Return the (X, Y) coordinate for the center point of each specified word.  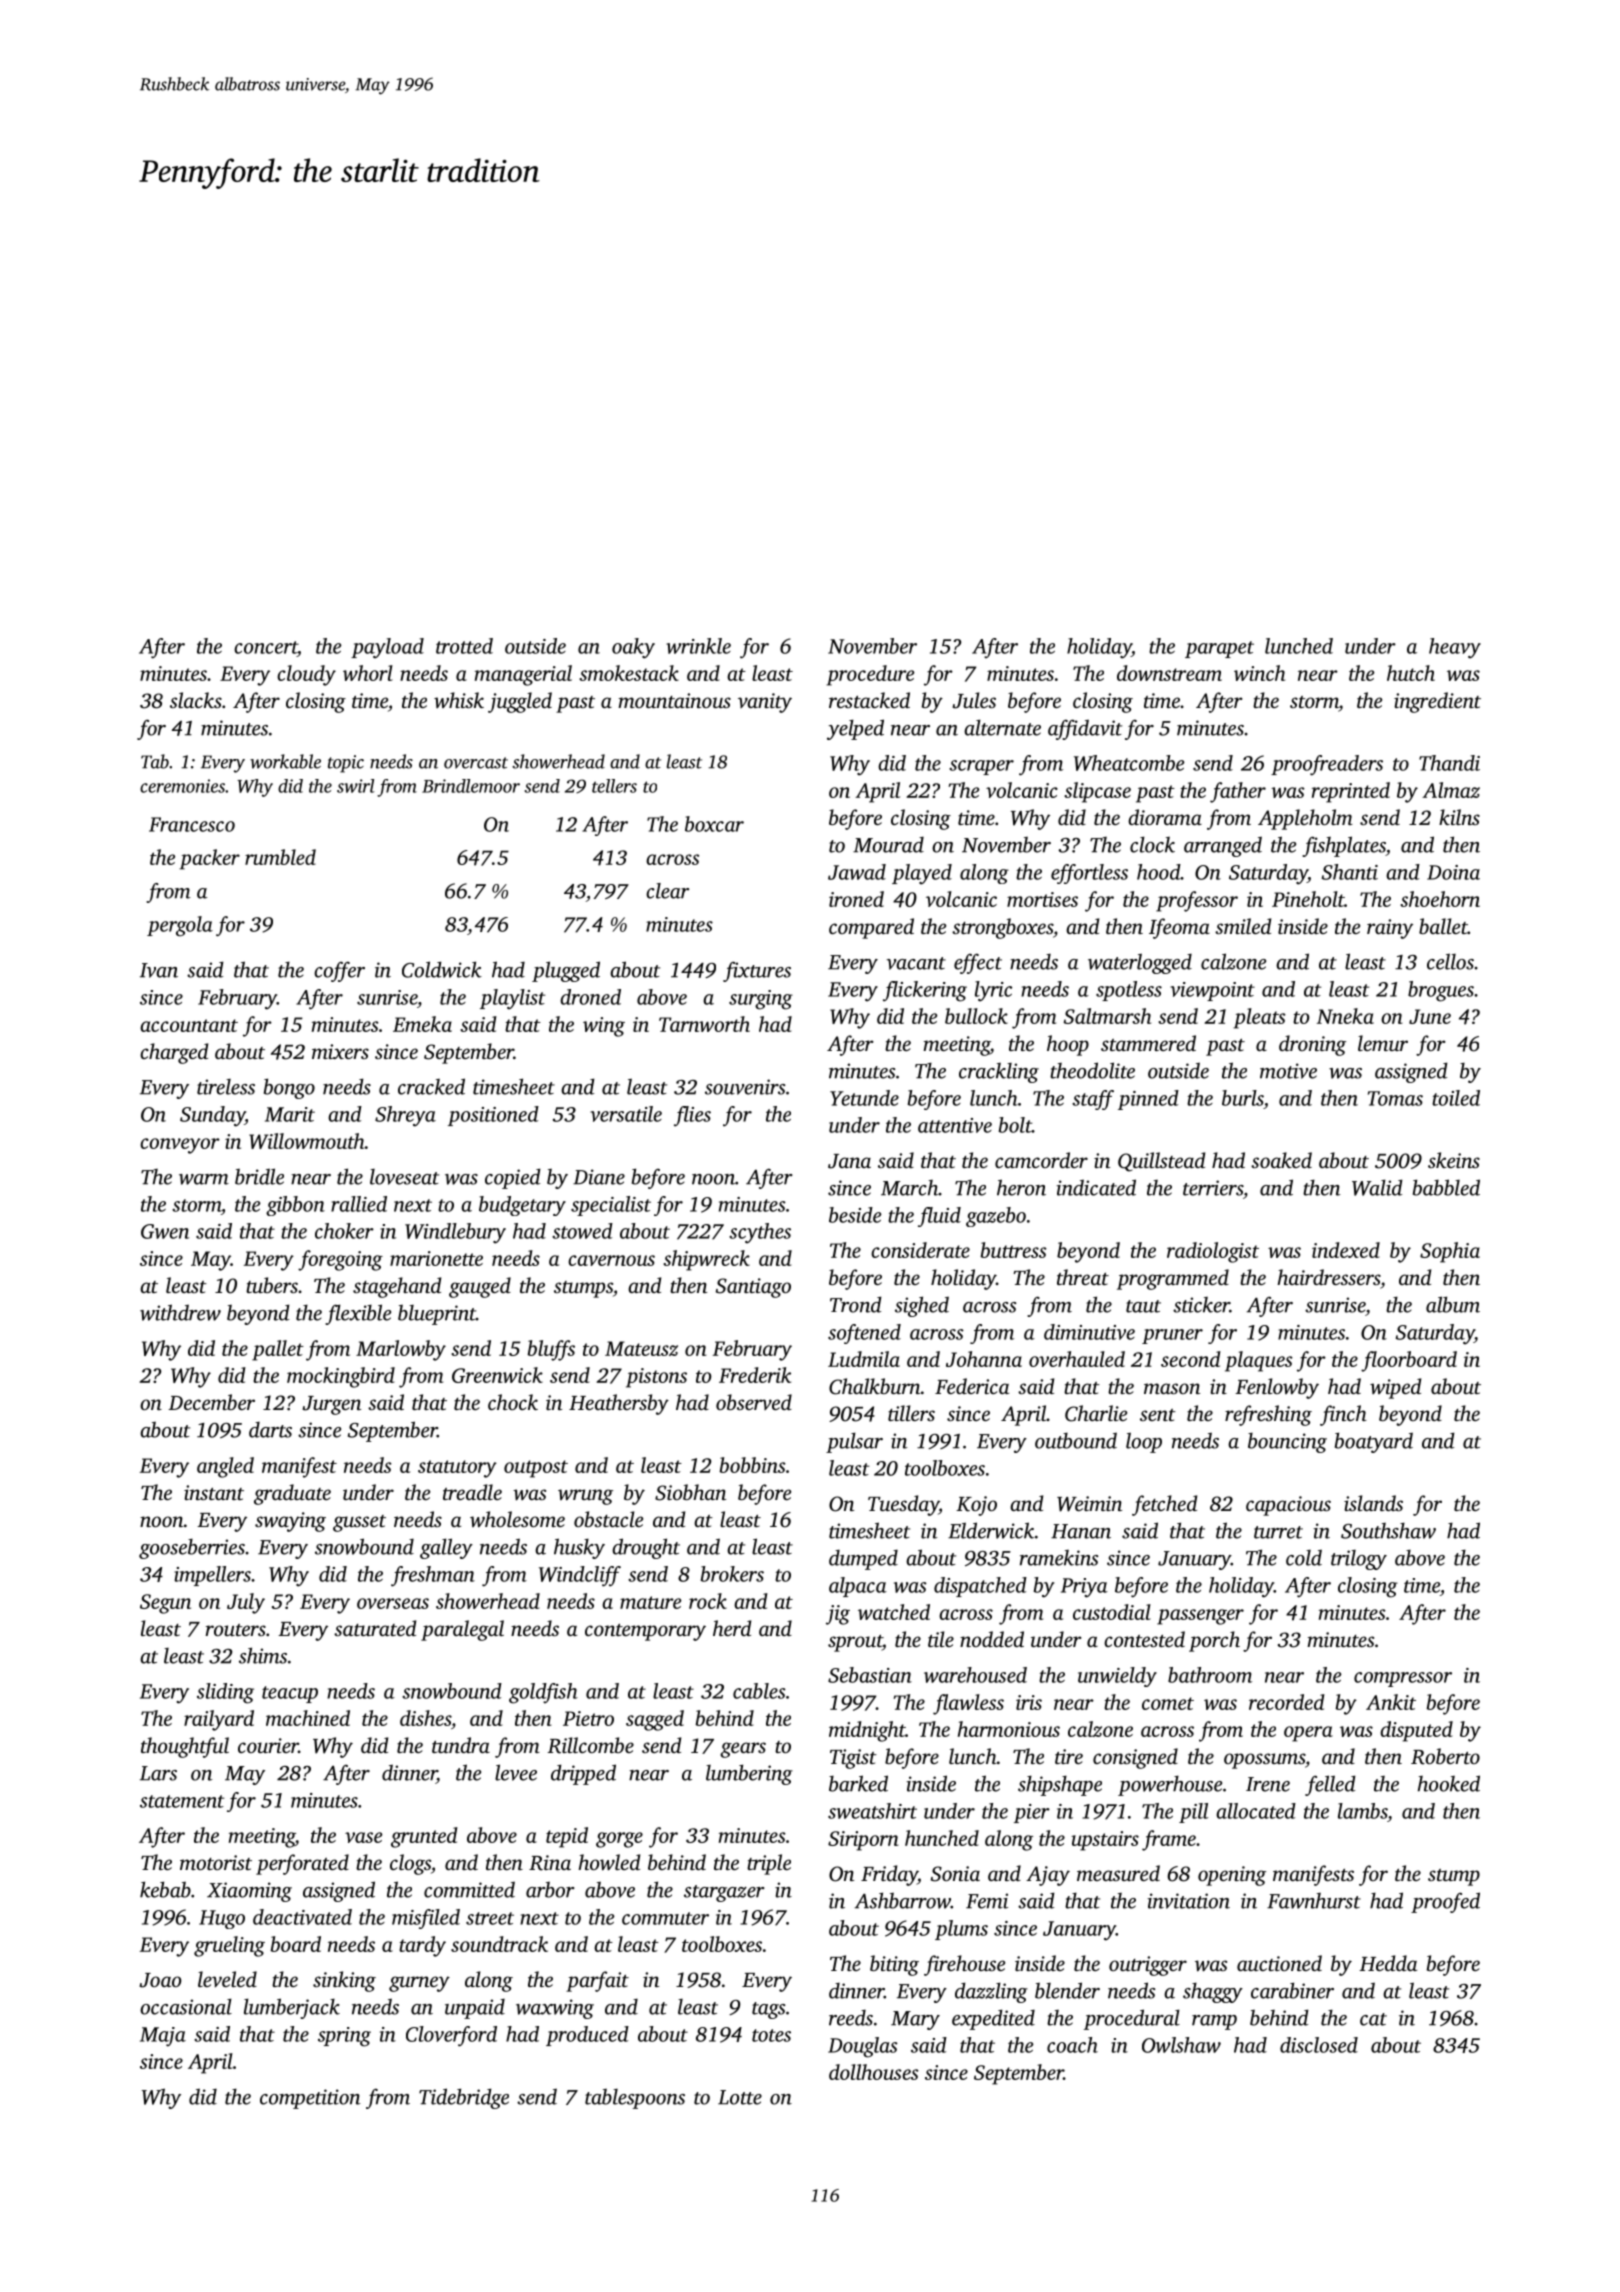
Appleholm (1305, 819)
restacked (869, 700)
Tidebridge (464, 2098)
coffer (339, 971)
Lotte (740, 2097)
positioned (493, 1116)
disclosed (1319, 2045)
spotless (1129, 991)
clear (667, 891)
